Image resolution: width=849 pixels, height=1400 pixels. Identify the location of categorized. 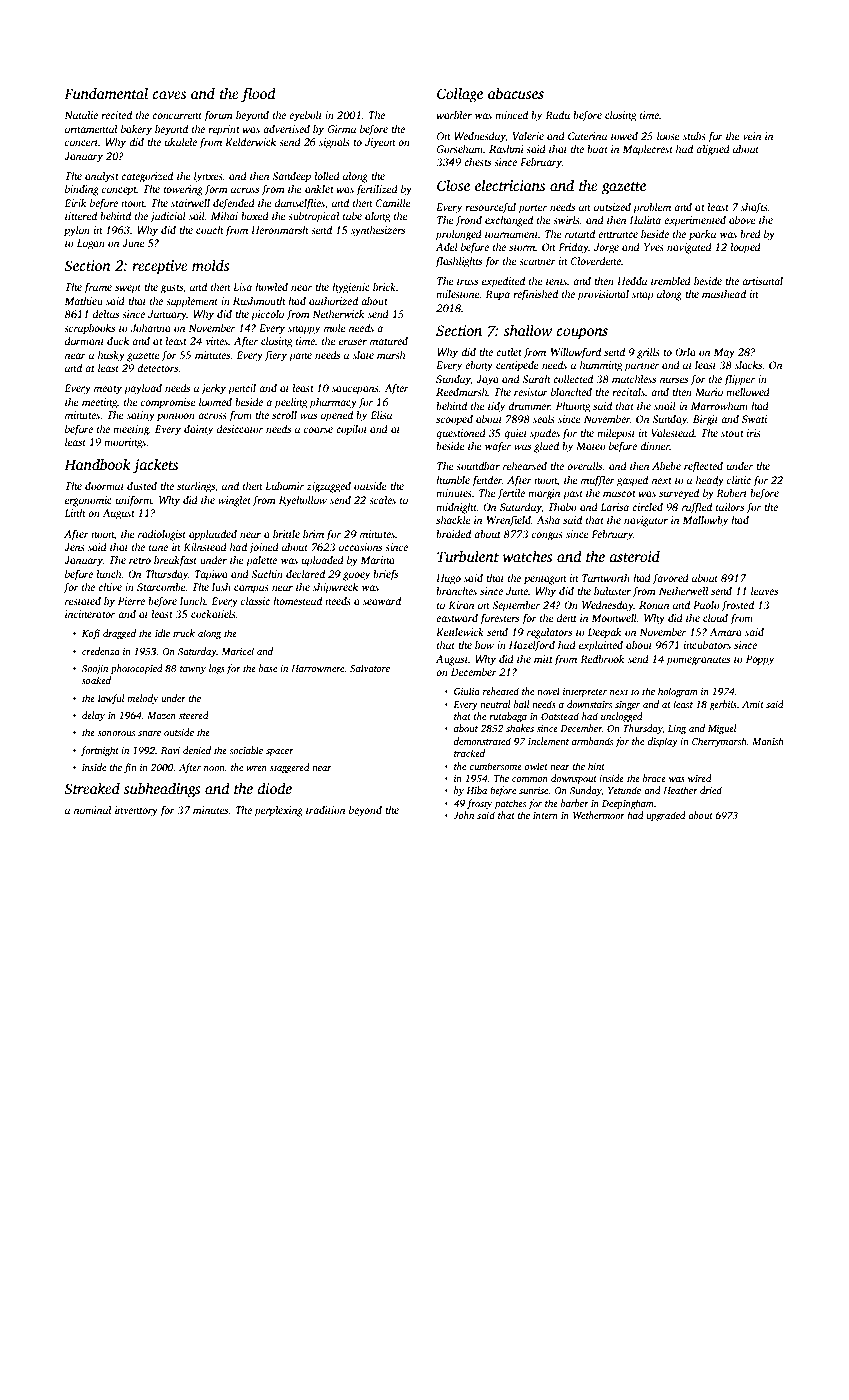
(147, 177).
